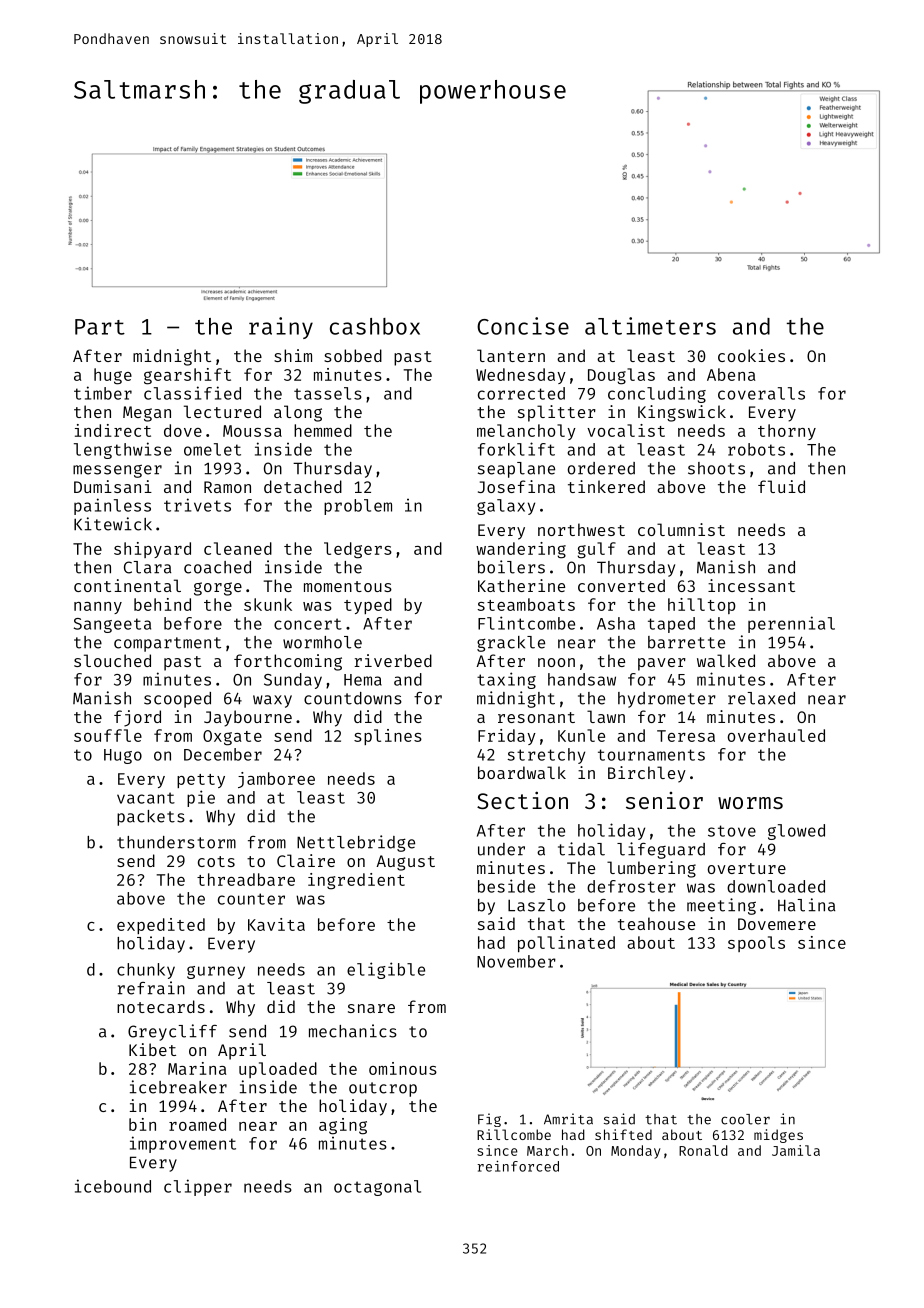  What do you see at coordinates (745, 1119) in the screenshot?
I see `cooler` at bounding box center [745, 1119].
